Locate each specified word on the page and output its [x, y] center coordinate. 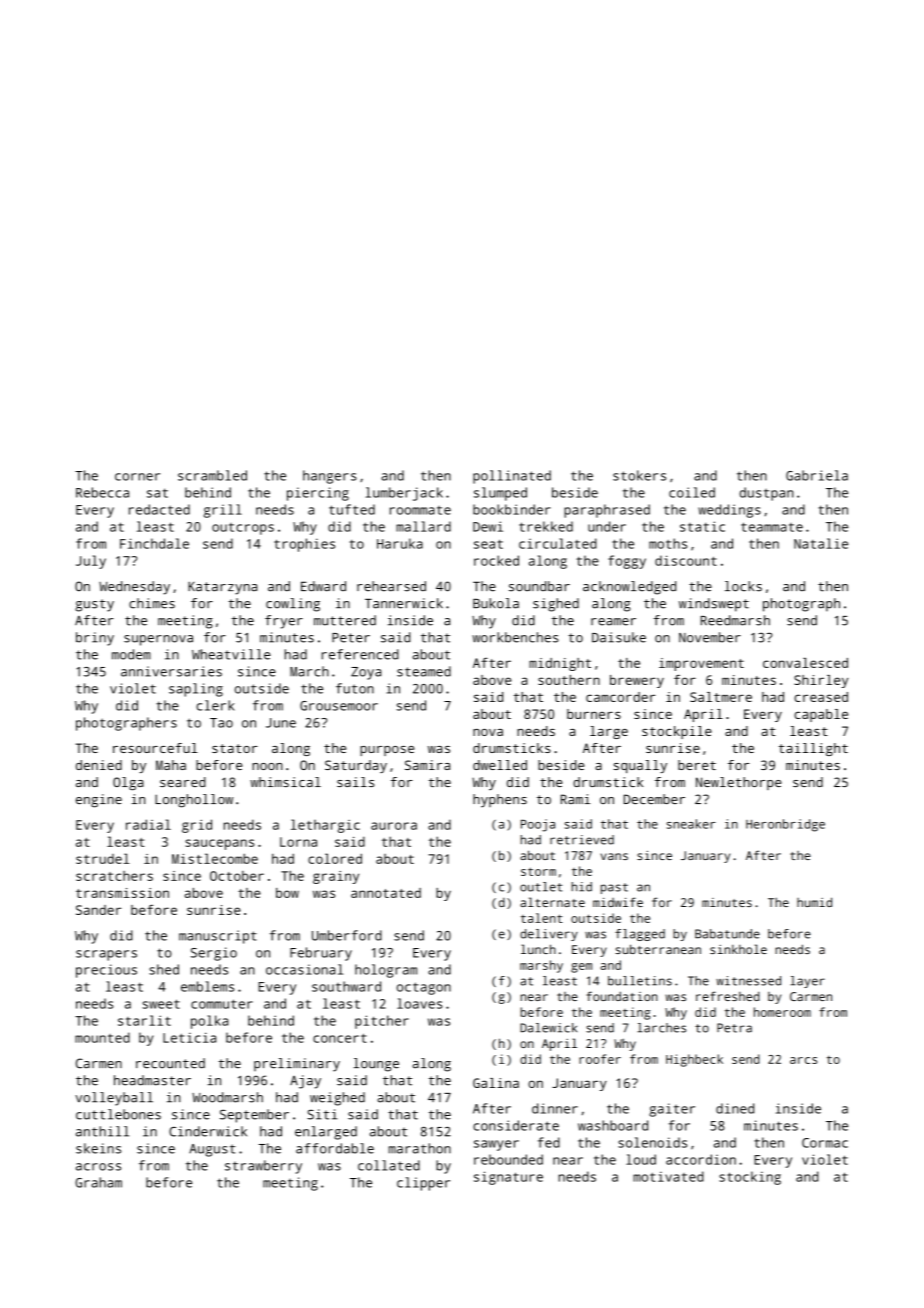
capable [821, 715]
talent [541, 918]
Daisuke [619, 637]
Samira [427, 765]
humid [814, 902]
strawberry [263, 1167]
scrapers [106, 955]
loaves [419, 1003]
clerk [215, 705]
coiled [692, 492]
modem [131, 654]
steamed [424, 671]
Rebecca [102, 492]
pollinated [512, 477]
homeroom [782, 1012]
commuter [222, 1004]
